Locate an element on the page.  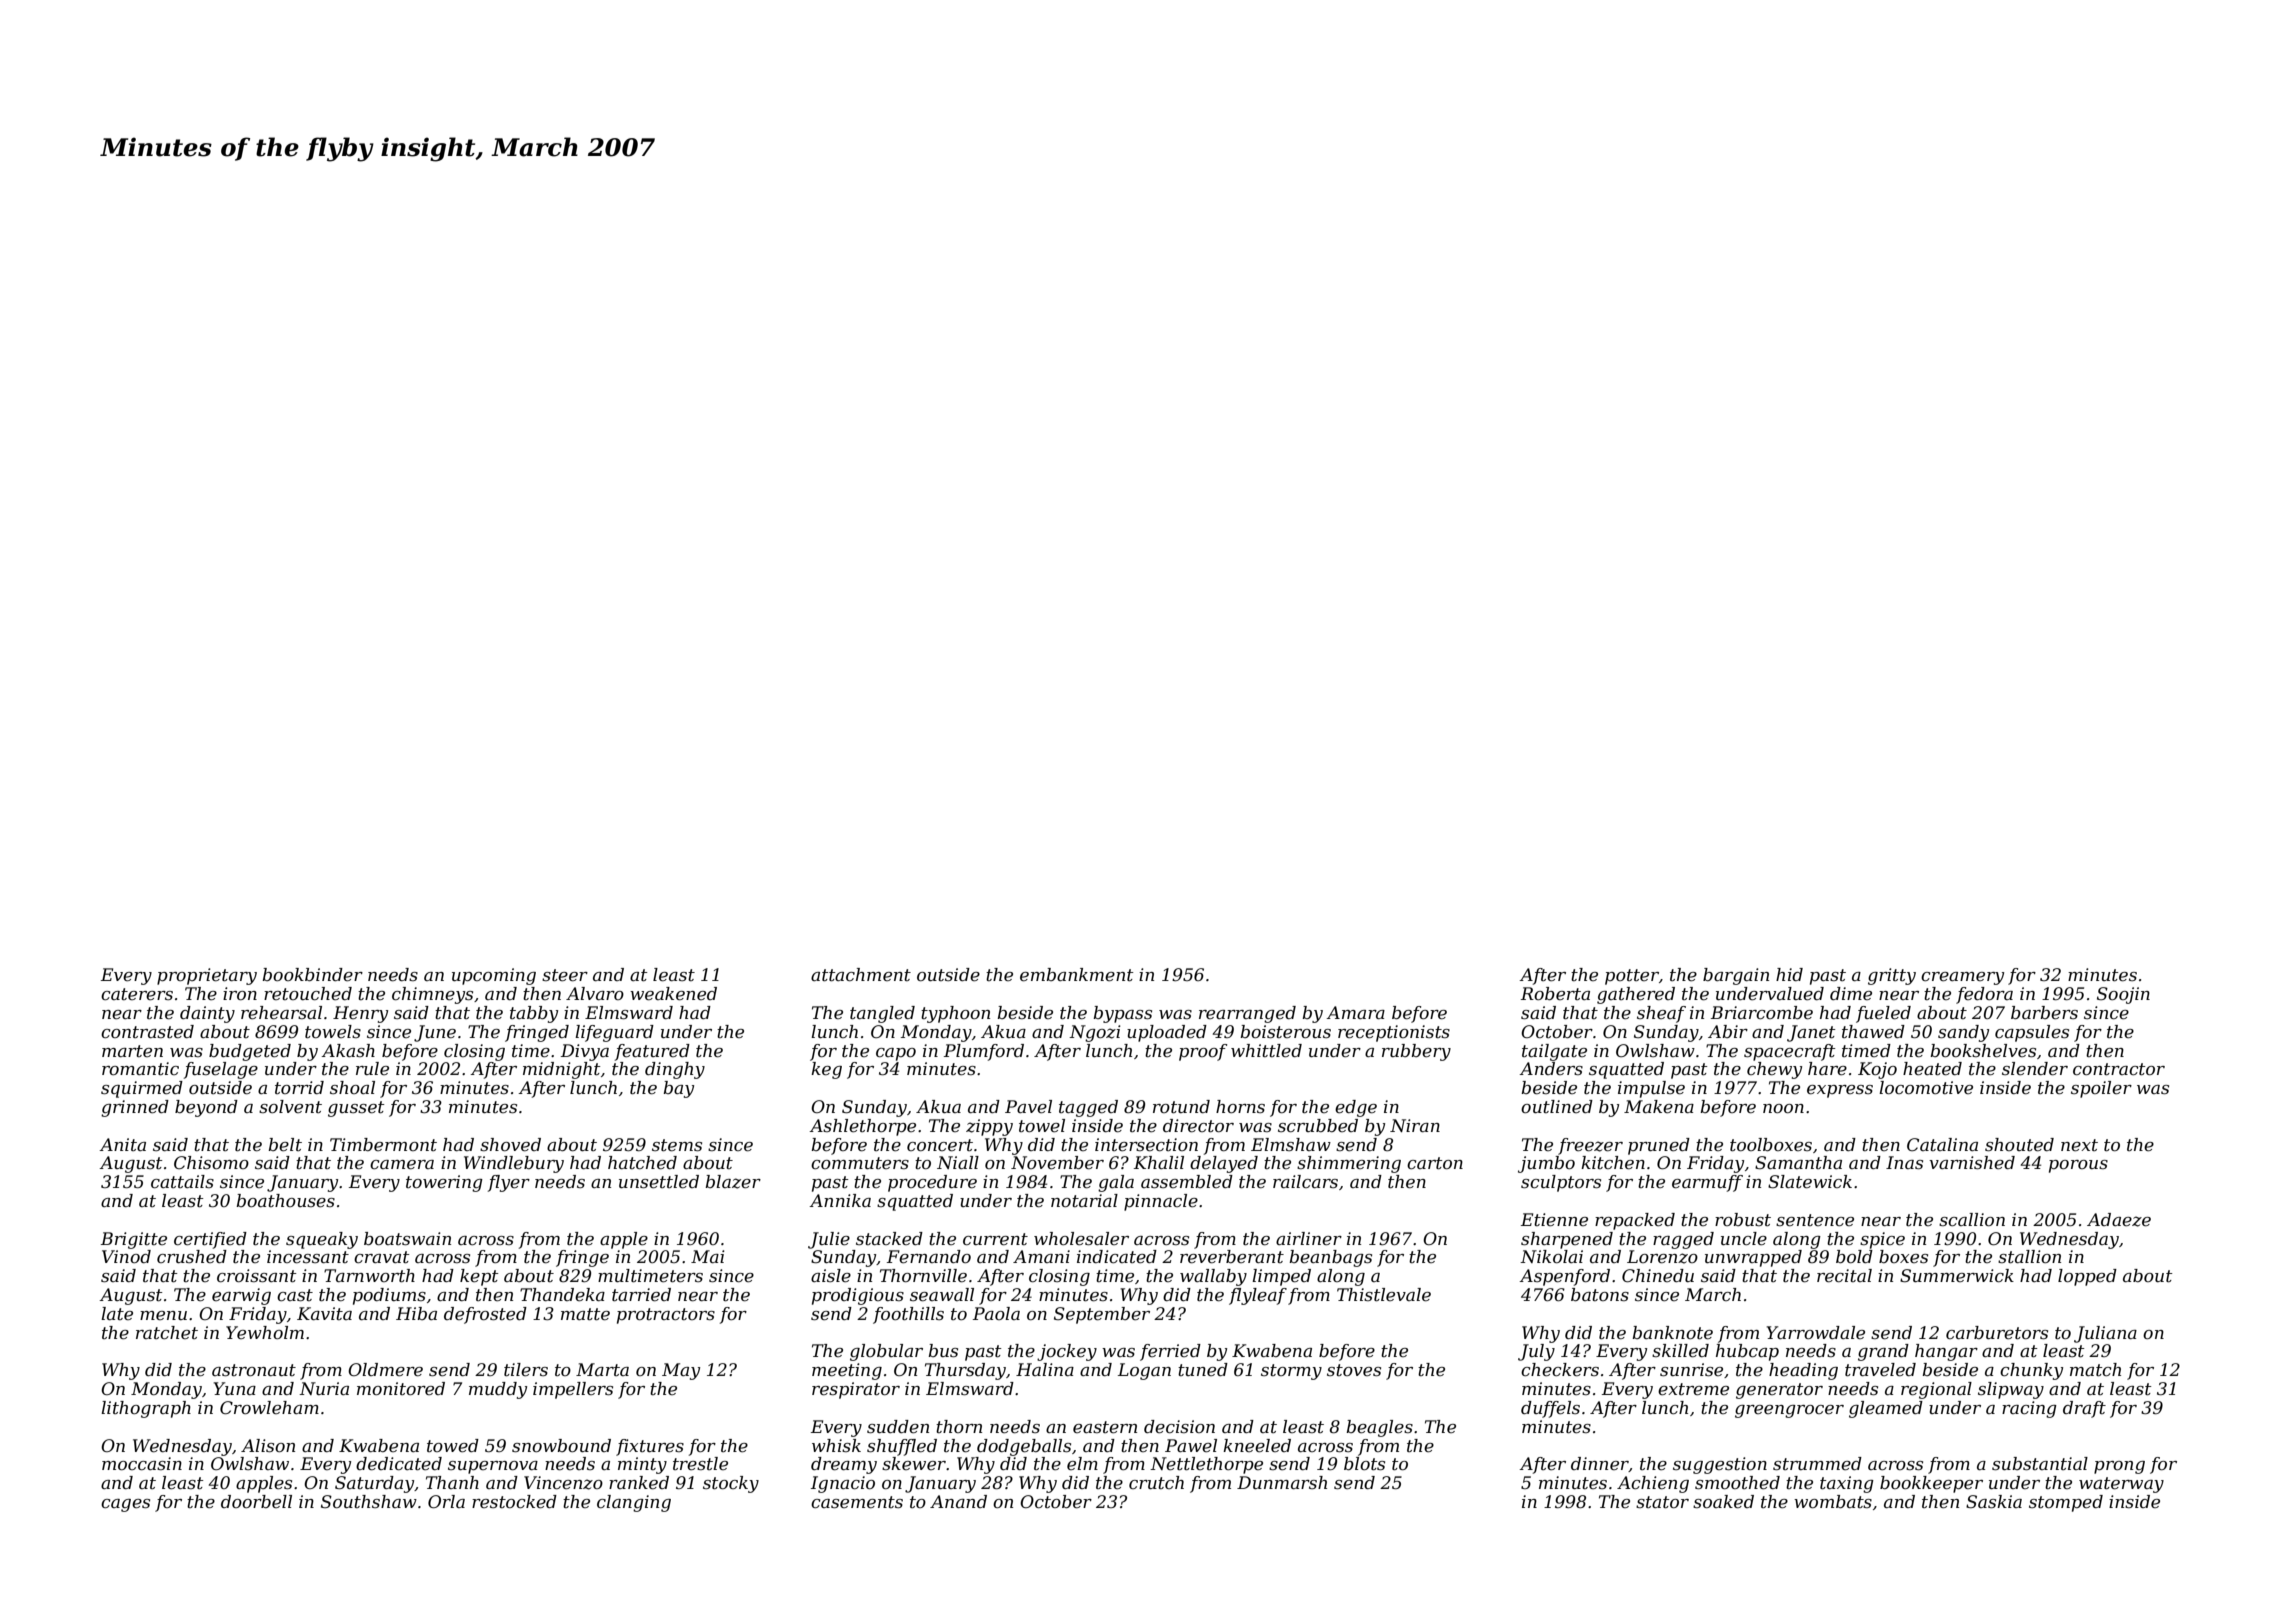
cages is located at coordinates (125, 1505).
